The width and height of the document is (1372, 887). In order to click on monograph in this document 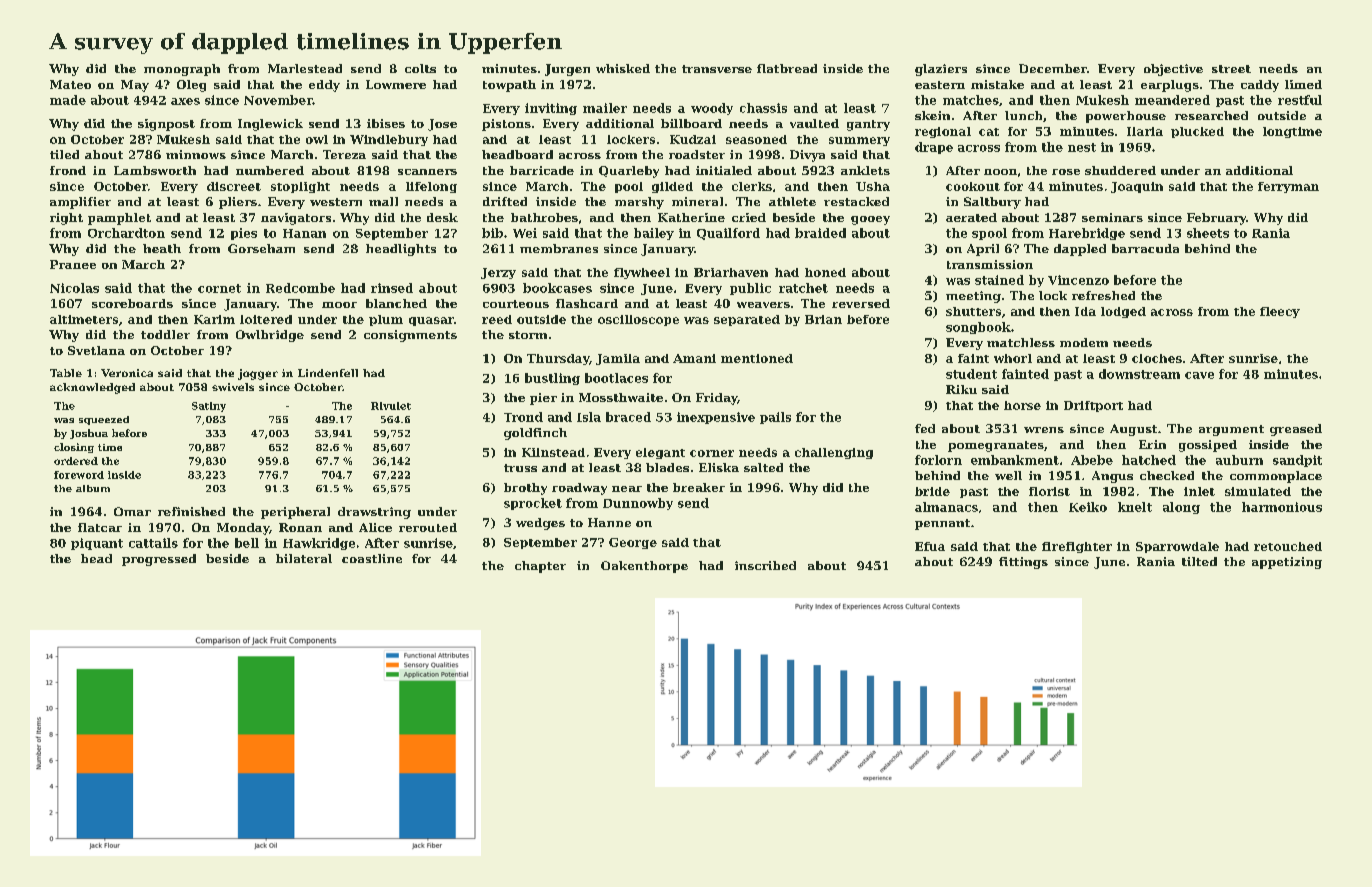, I will do `click(182, 70)`.
